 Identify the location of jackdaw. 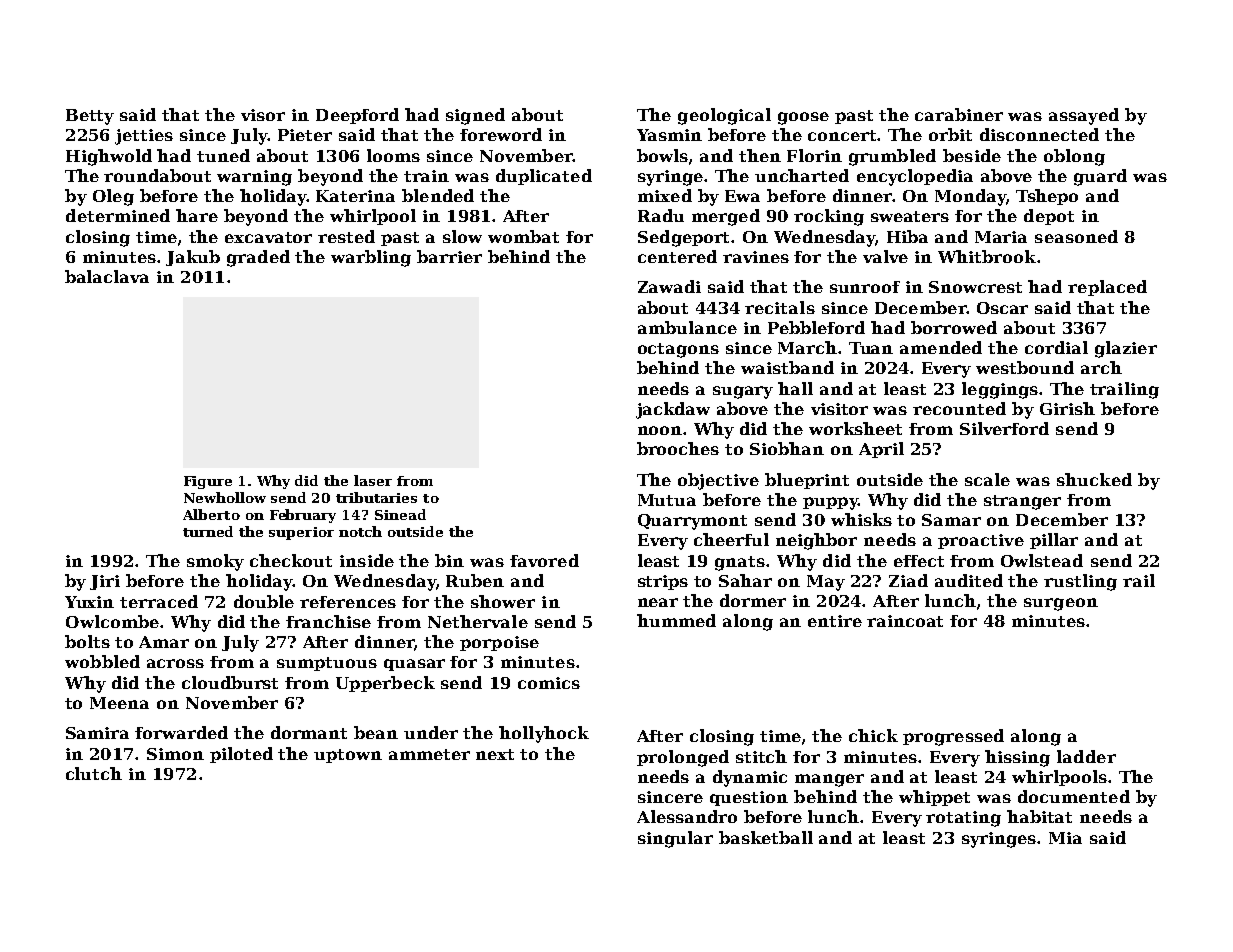
(673, 410).
